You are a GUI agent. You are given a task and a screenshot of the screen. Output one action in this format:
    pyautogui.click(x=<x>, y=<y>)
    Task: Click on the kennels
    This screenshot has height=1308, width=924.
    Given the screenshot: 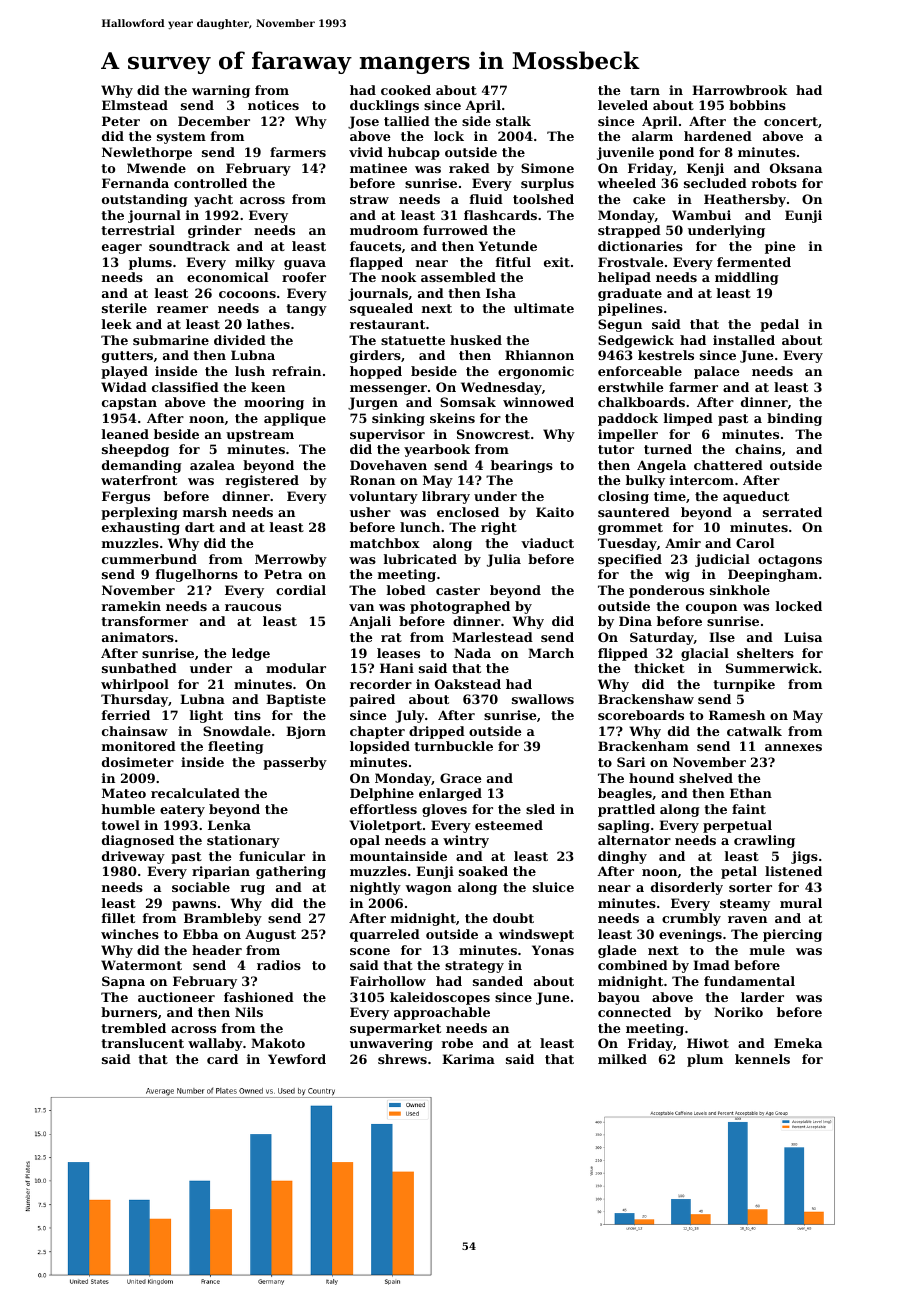 What is the action you would take?
    pyautogui.click(x=762, y=1059)
